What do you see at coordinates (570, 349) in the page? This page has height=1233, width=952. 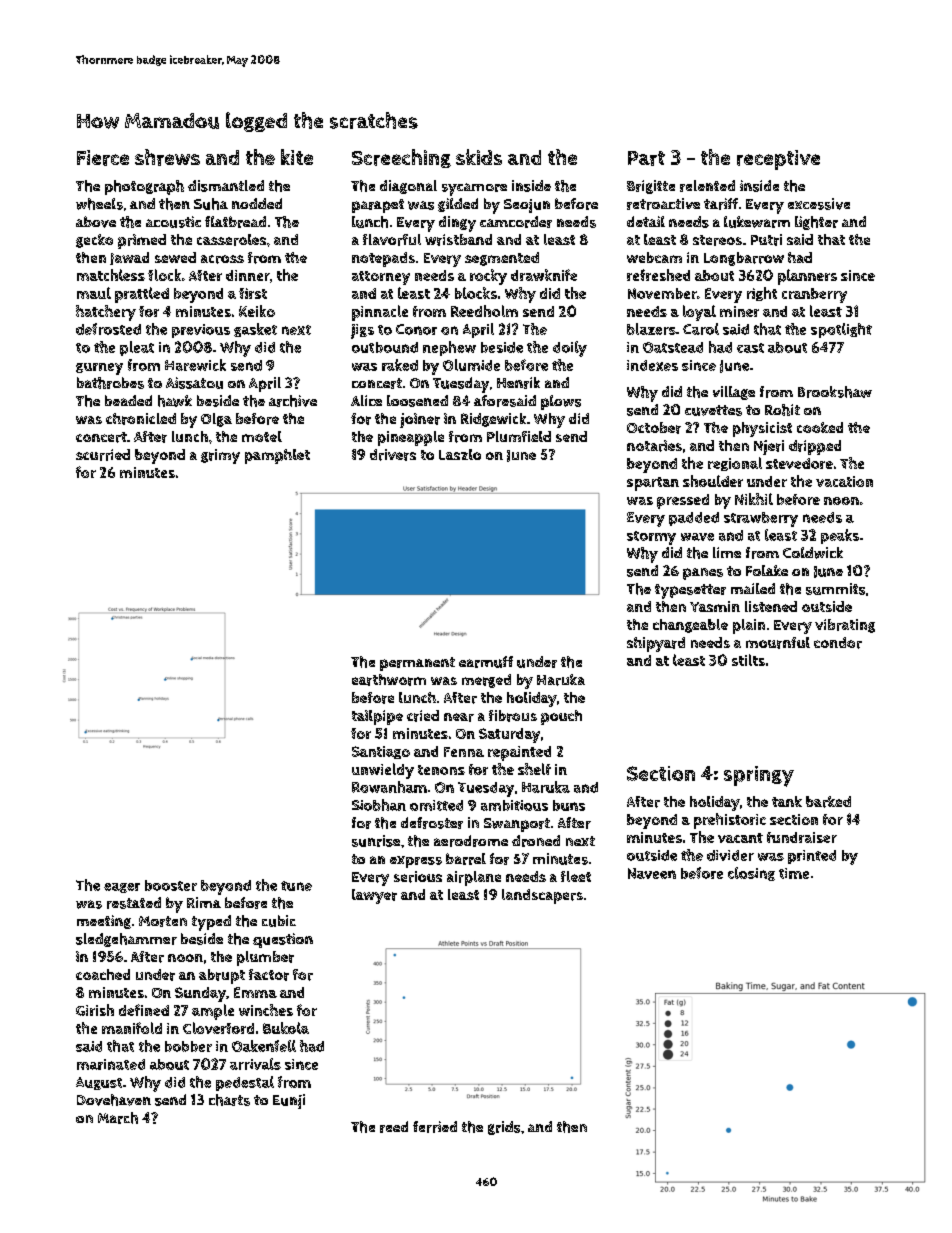 I see `doily` at bounding box center [570, 349].
